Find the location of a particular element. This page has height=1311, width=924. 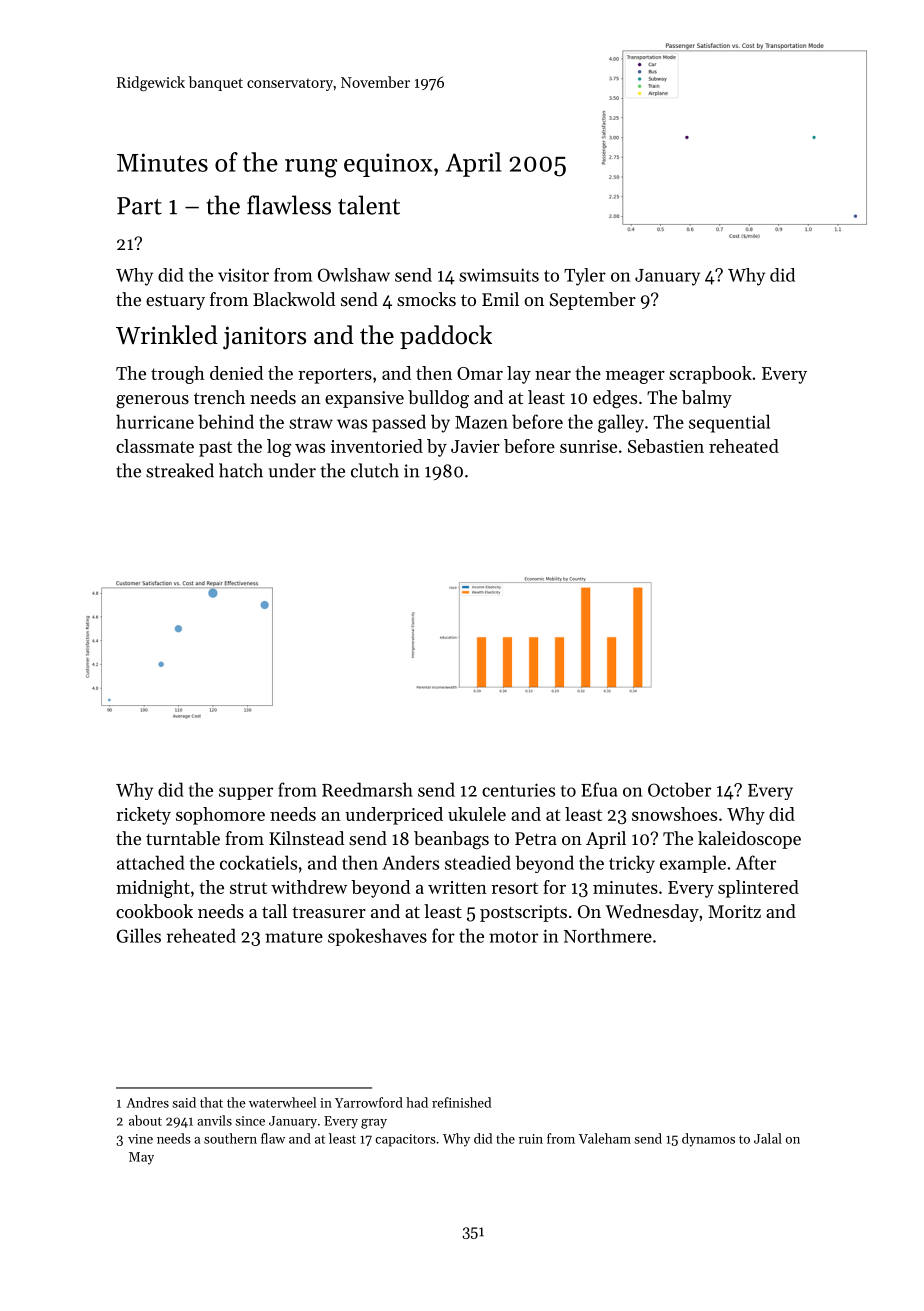

hatch is located at coordinates (241, 470).
